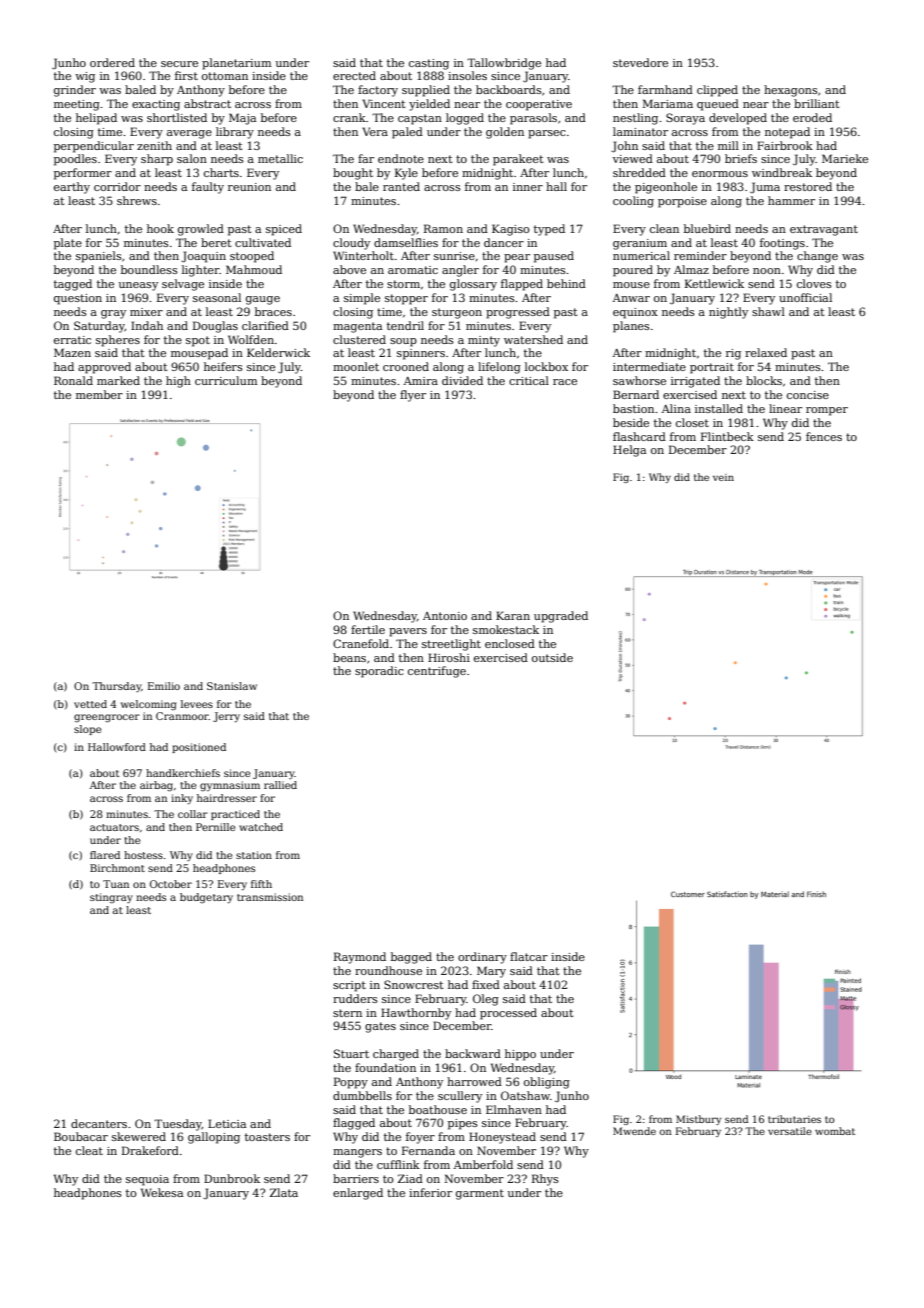 This screenshot has width=924, height=1308. Describe the element at coordinates (226, 717) in the screenshot. I see `Jerry` at that location.
